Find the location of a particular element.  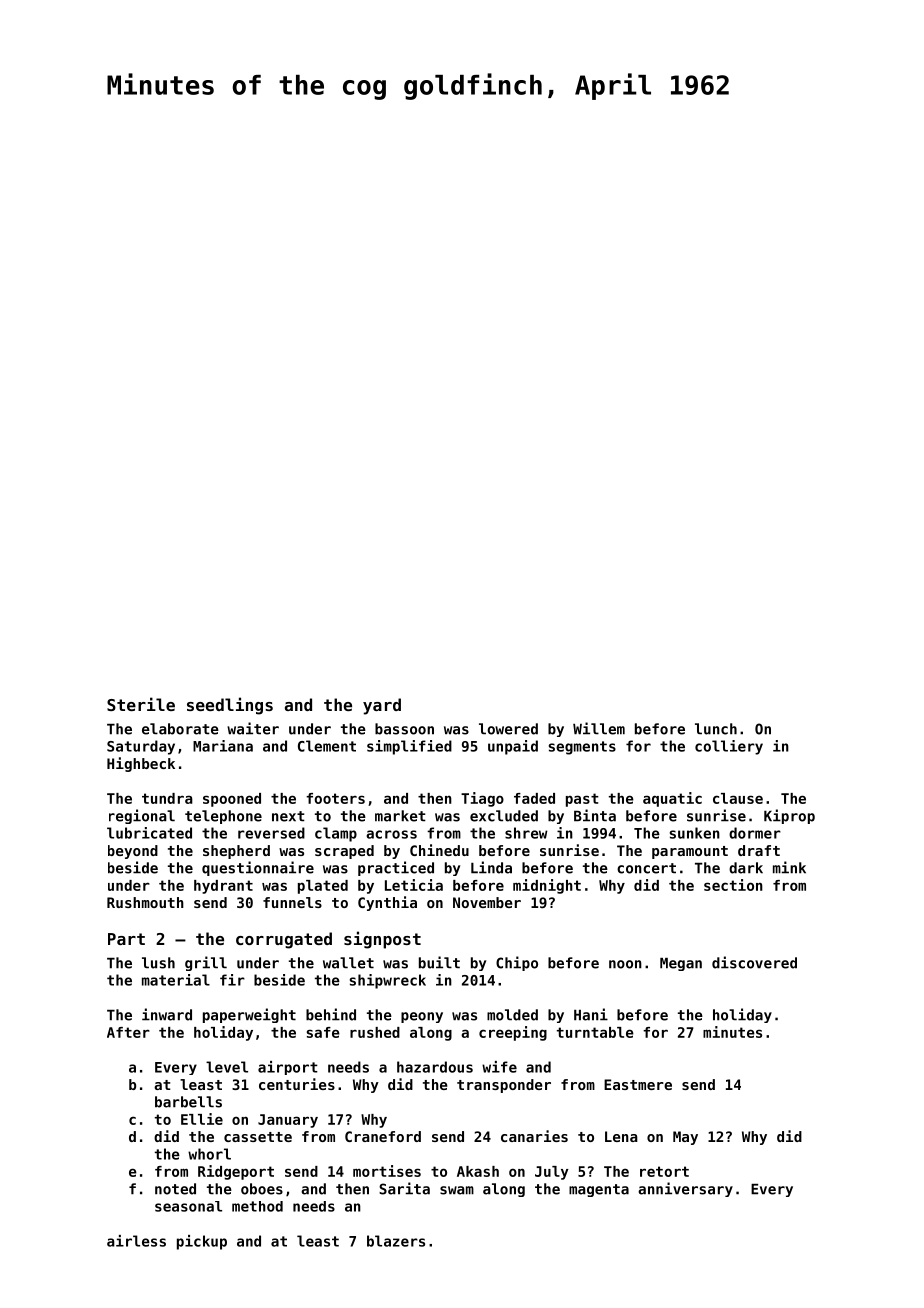

Lena is located at coordinates (621, 1136).
